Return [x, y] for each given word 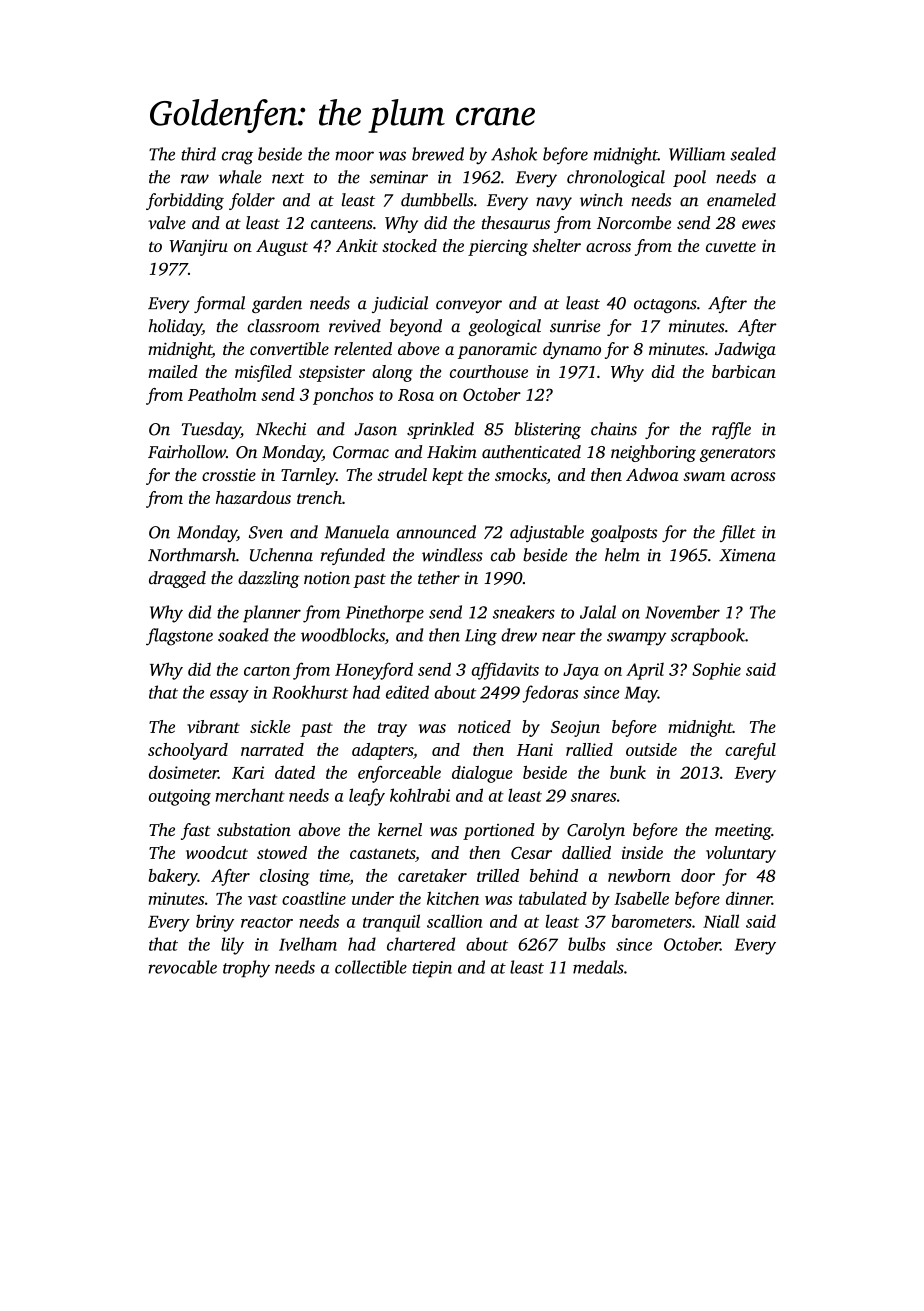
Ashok [514, 154]
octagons [665, 306]
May [641, 694]
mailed [173, 371]
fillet [738, 533]
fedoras [550, 694]
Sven [266, 532]
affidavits [505, 671]
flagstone [179, 637]
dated [295, 772]
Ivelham [308, 944]
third [198, 154]
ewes [759, 224]
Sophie [716, 671]
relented [363, 348]
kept [447, 476]
